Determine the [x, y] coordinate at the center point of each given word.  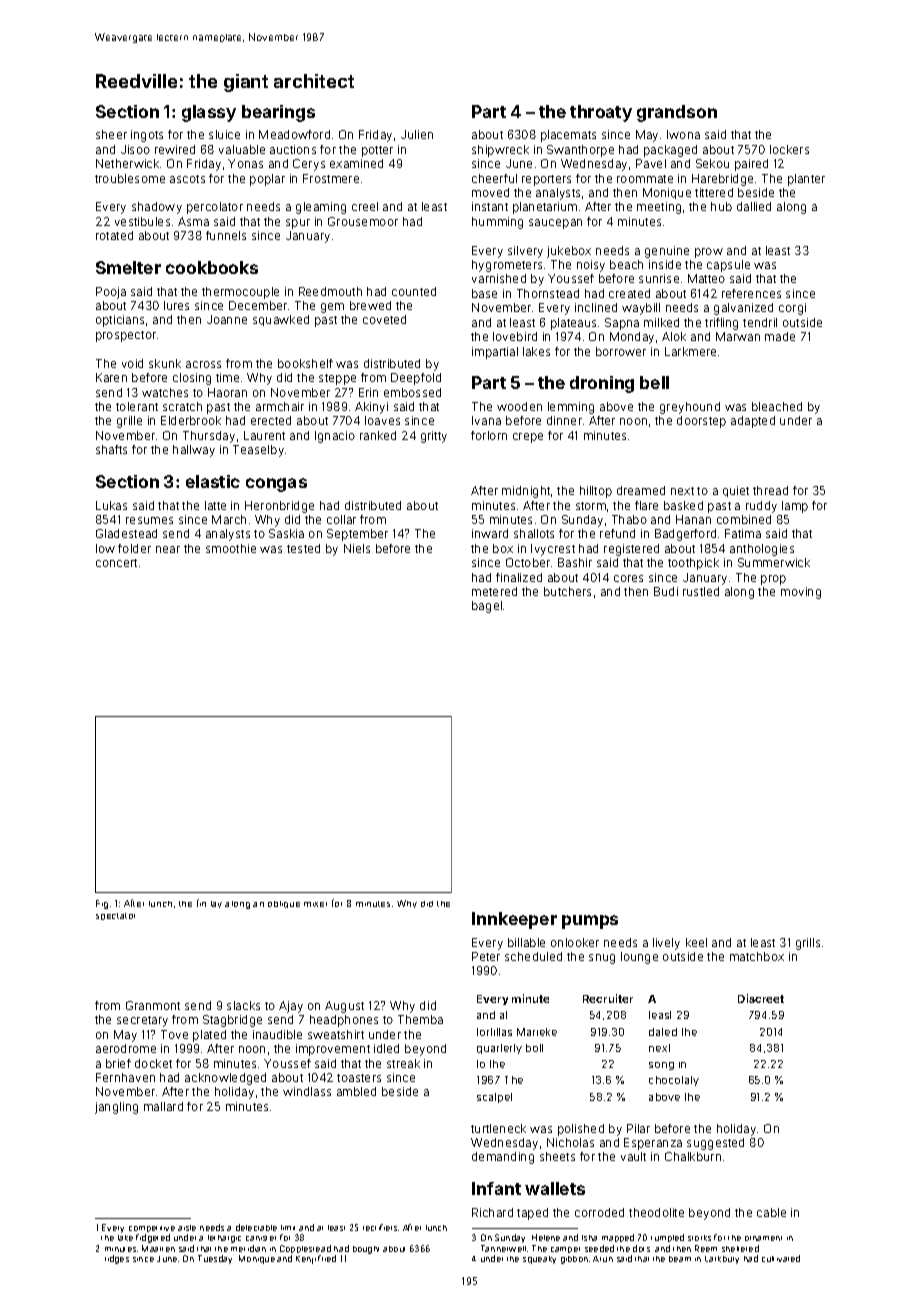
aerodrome [126, 1048]
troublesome [130, 178]
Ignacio [335, 437]
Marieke [537, 1032]
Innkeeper [514, 920]
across [203, 364]
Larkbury [722, 1260]
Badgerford [685, 535]
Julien [417, 134]
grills [808, 944]
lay [216, 904]
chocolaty [674, 1081]
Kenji [306, 1260]
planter [806, 180]
